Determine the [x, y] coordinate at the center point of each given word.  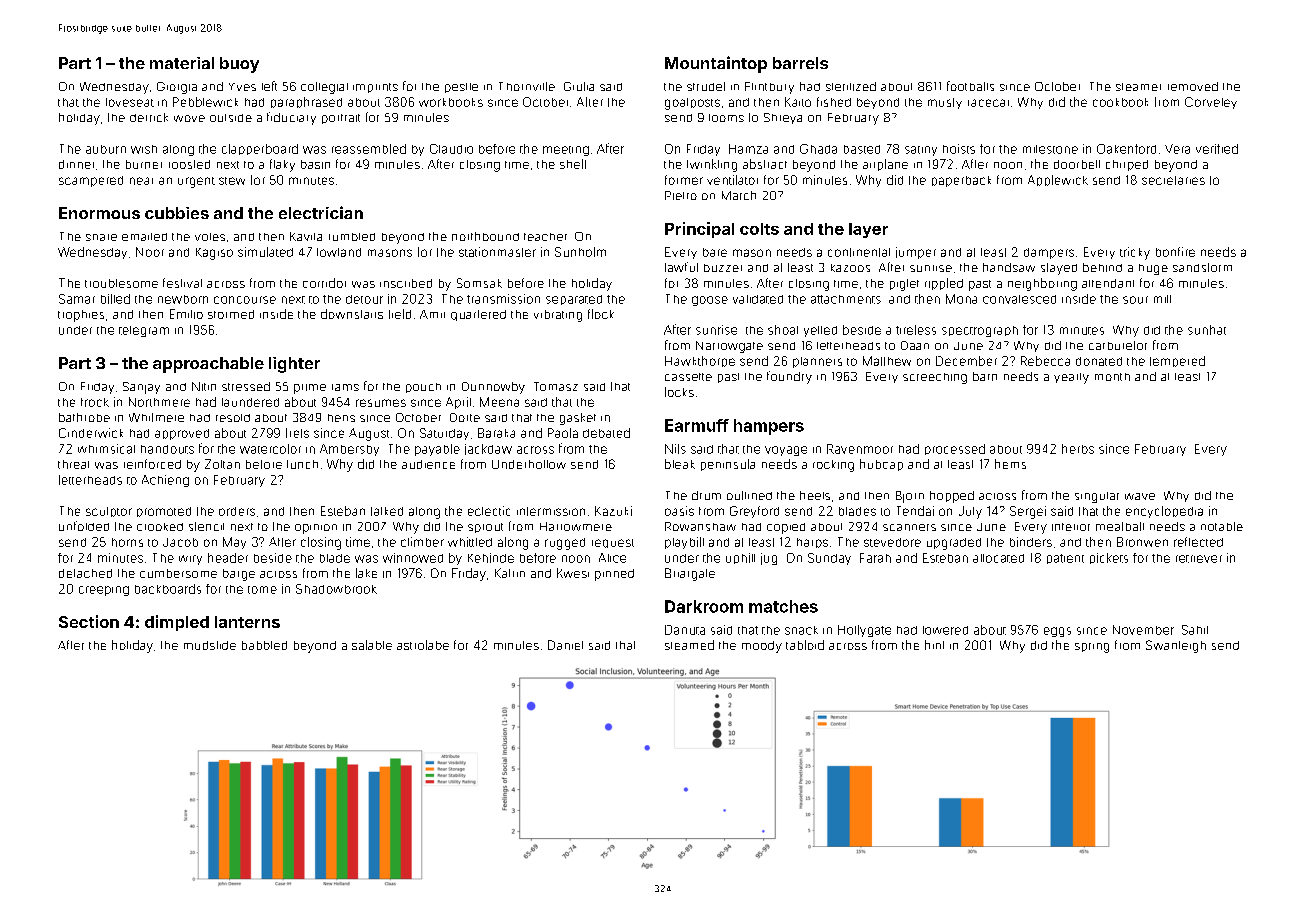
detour [364, 299]
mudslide [210, 645]
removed [1193, 86]
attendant [1108, 283]
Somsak [479, 283]
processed [955, 449]
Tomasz [556, 386]
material [182, 63]
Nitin [204, 386]
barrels [800, 63]
